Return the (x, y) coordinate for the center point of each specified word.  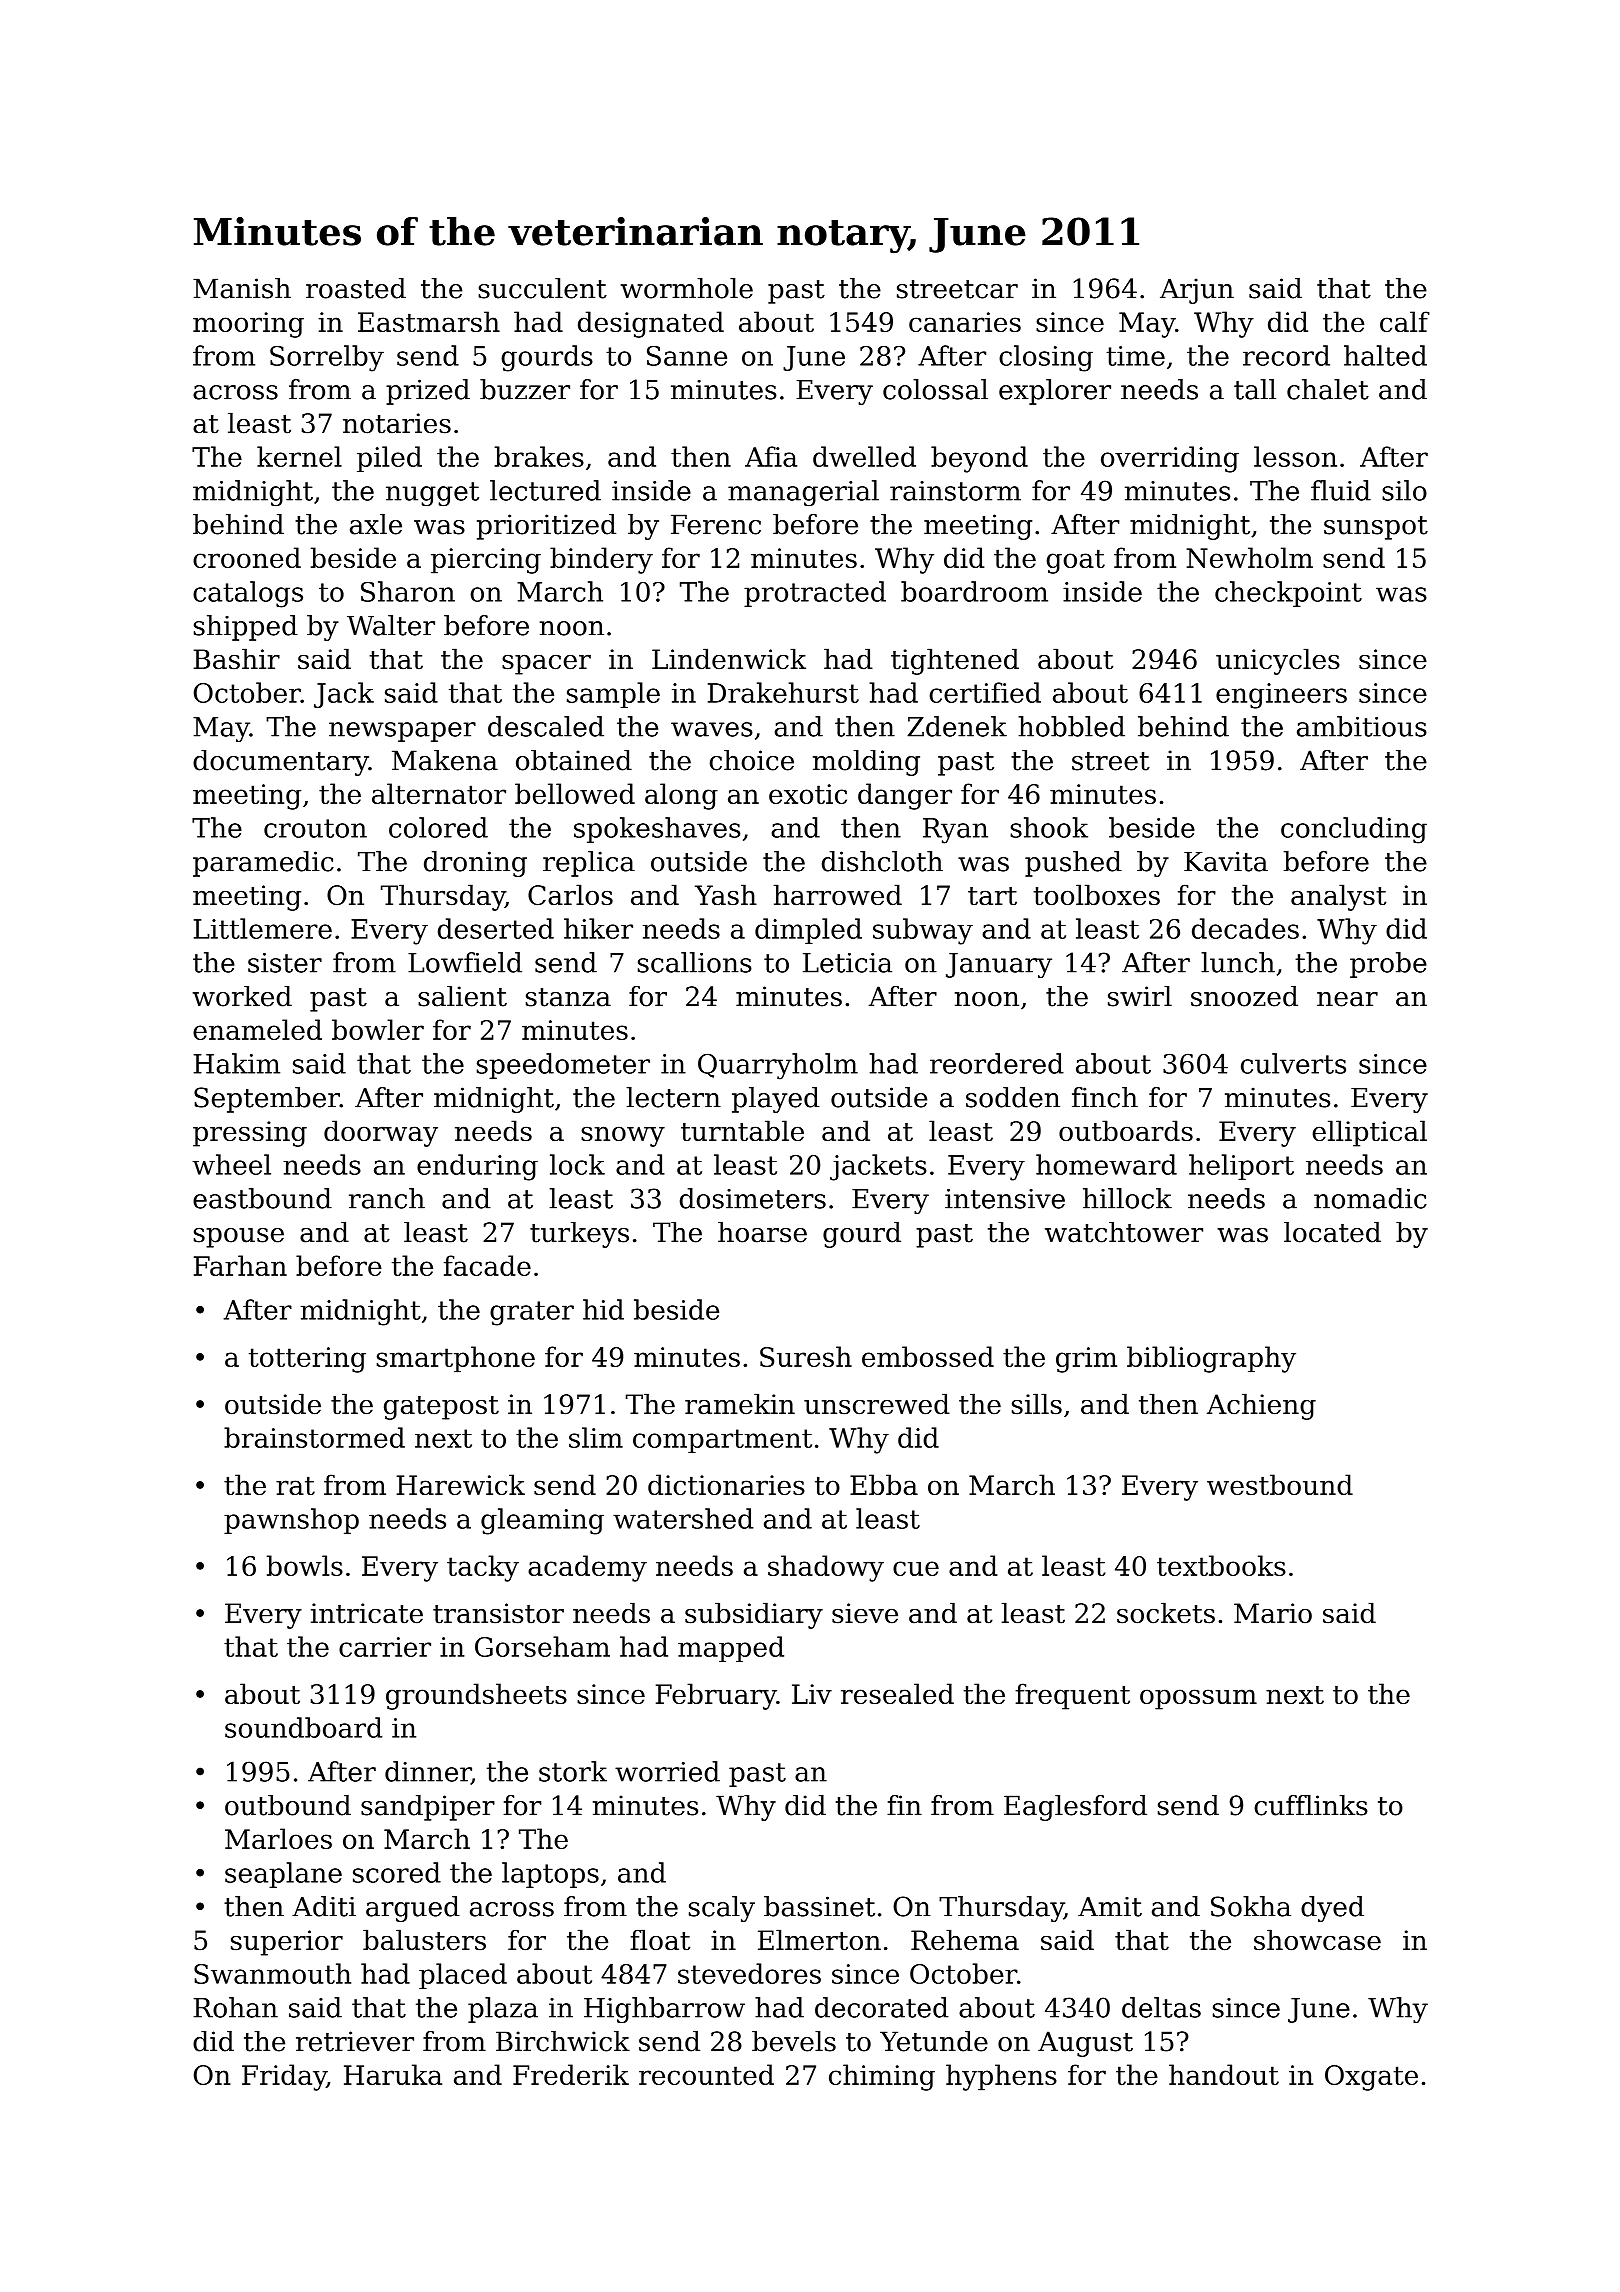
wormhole (687, 288)
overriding (1170, 459)
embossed (928, 1356)
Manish (242, 288)
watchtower (1124, 1232)
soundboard (303, 1727)
